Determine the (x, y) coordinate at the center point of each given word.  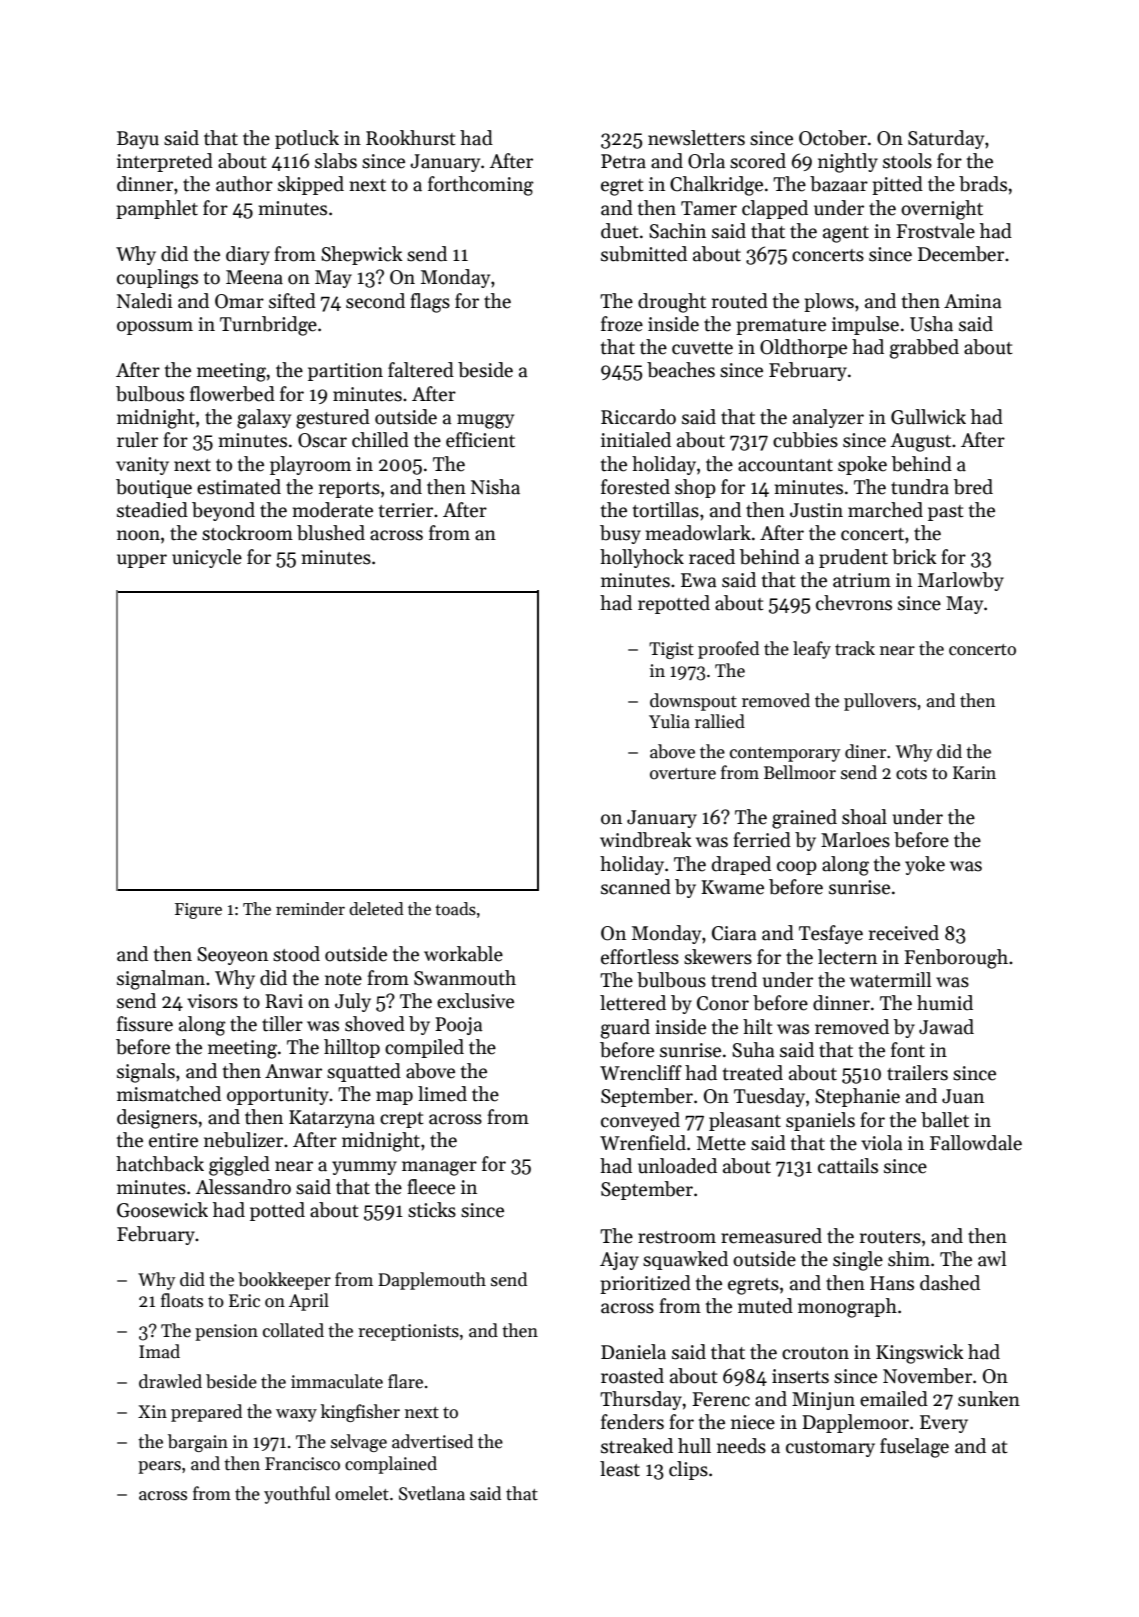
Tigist (671, 650)
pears (159, 1467)
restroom (677, 1237)
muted (765, 1306)
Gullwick (928, 417)
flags (430, 303)
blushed (331, 533)
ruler (137, 440)
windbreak (646, 840)
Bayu (138, 140)
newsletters (696, 138)
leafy (812, 650)
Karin (974, 773)
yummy (364, 1168)
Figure (198, 911)
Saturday (946, 139)
